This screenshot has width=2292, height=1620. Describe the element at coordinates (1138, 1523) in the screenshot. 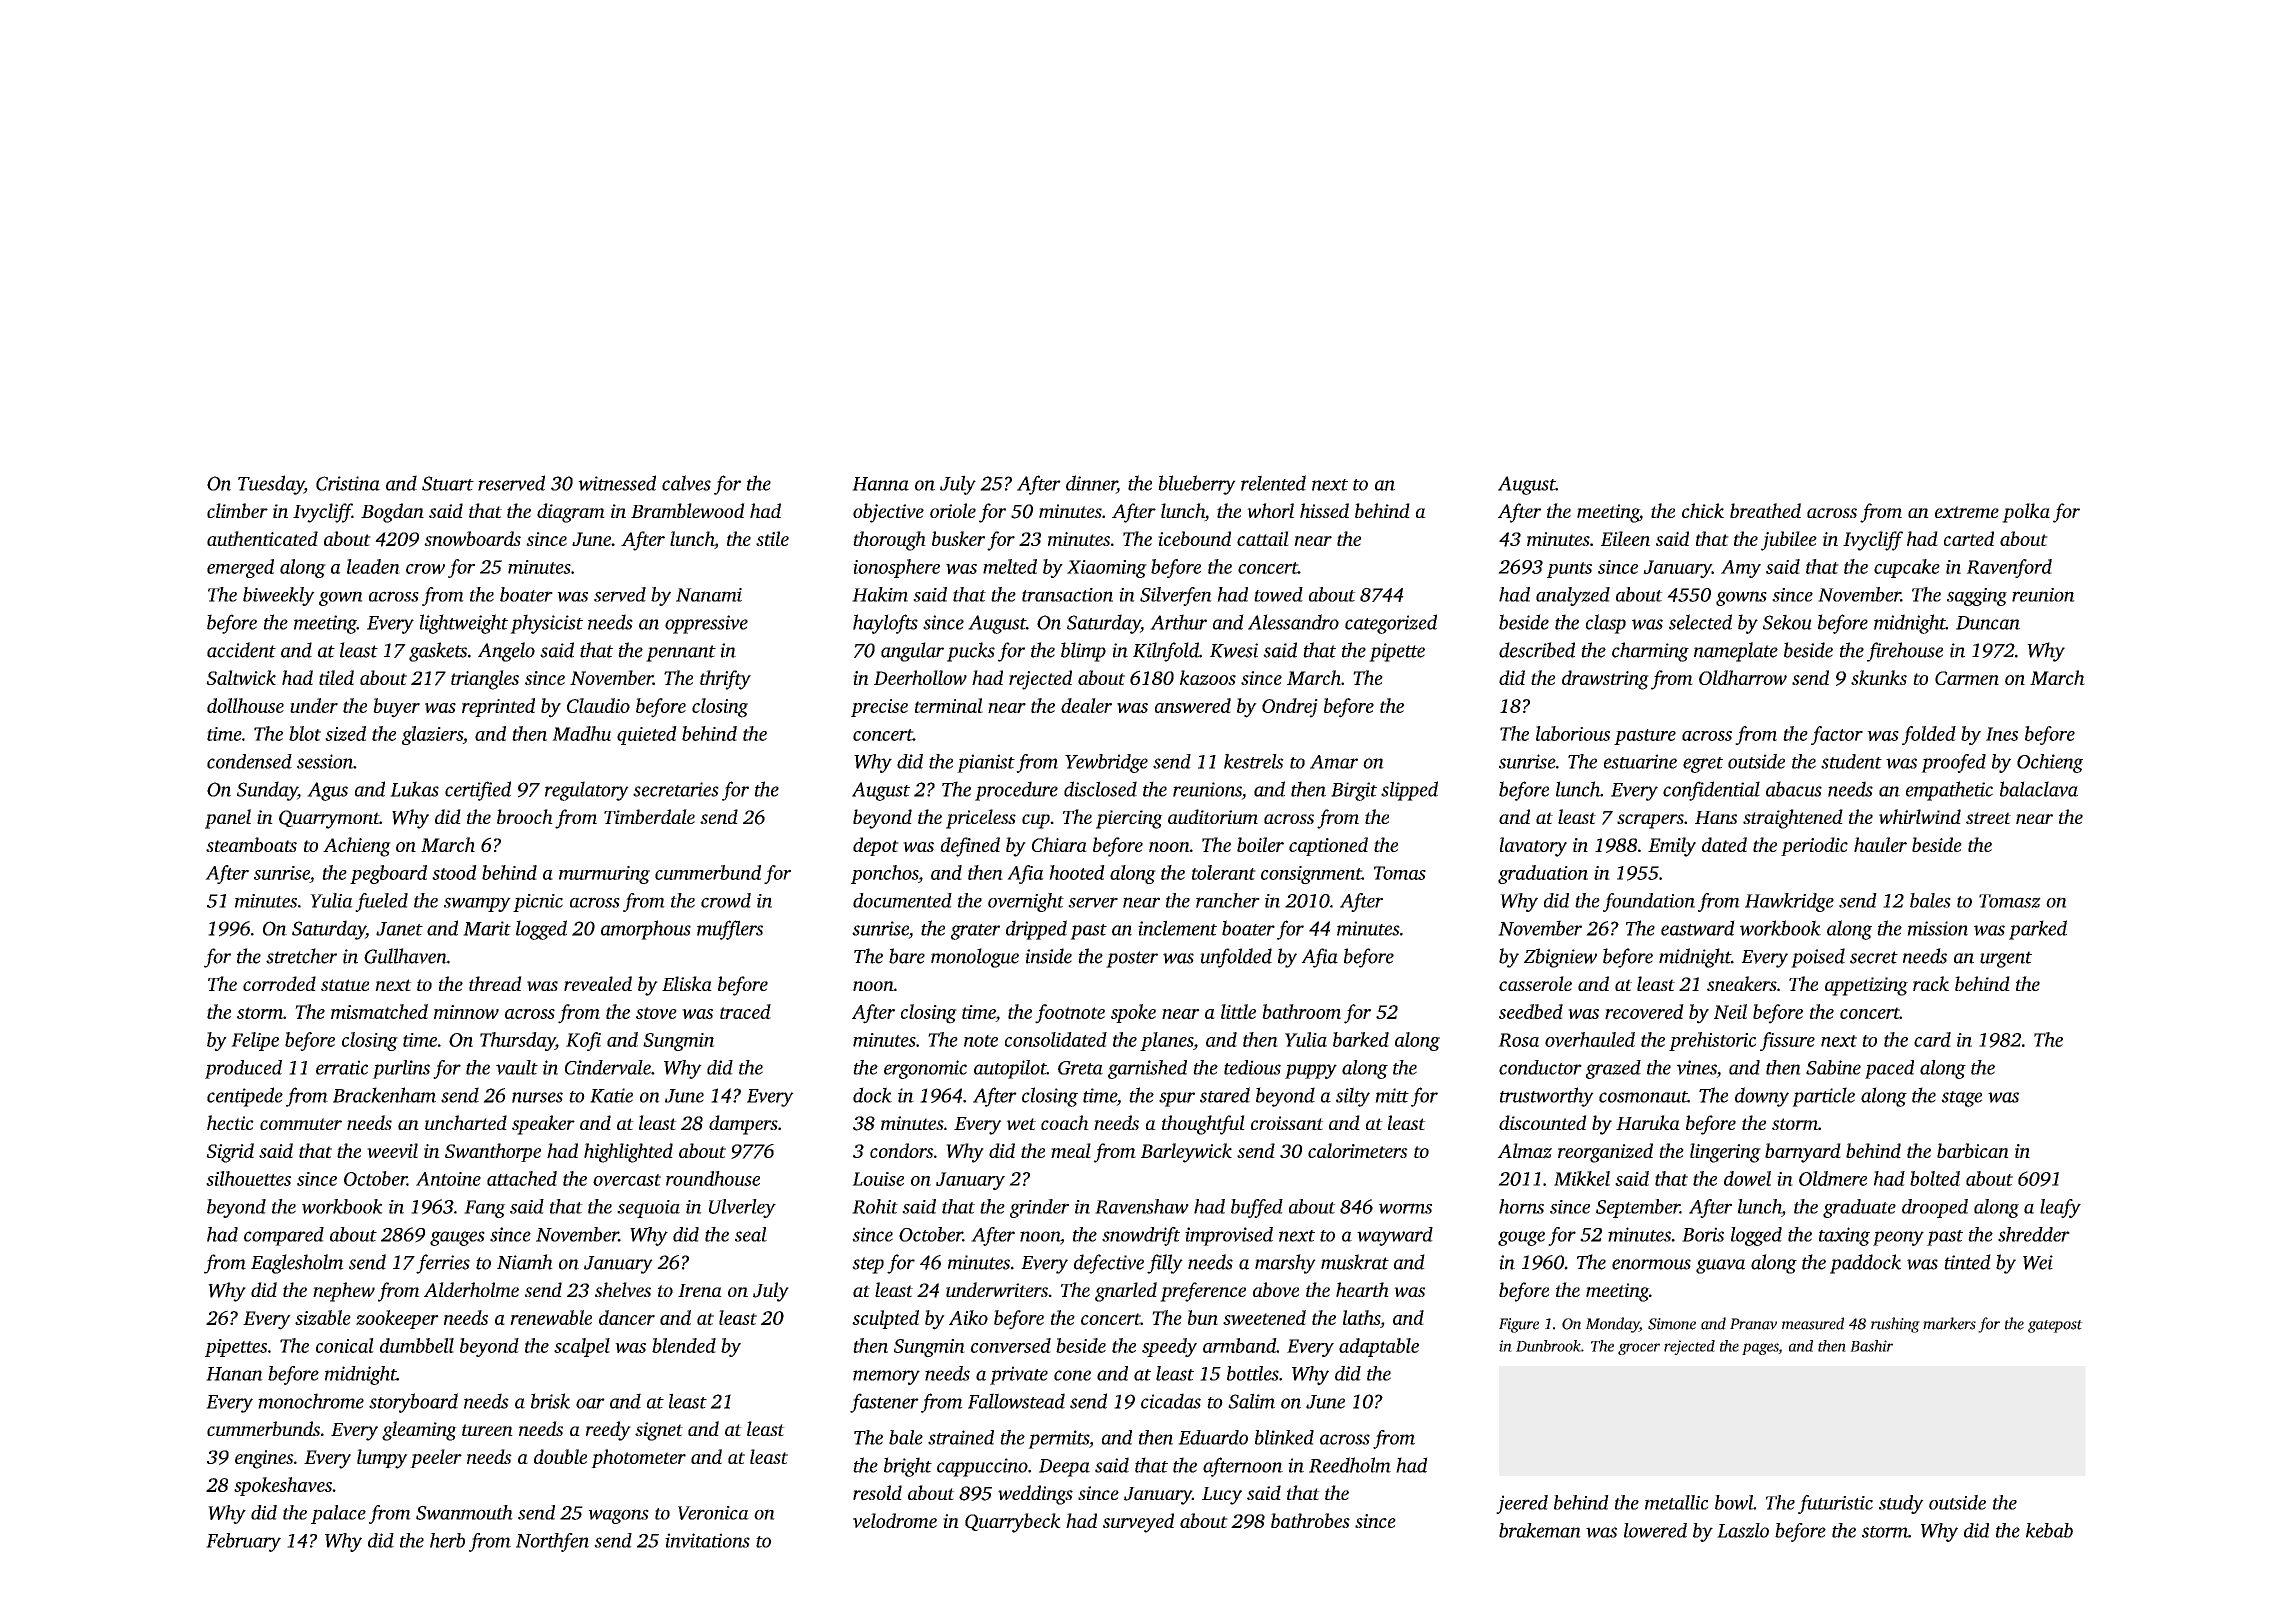

I see `surveyed` at that location.
